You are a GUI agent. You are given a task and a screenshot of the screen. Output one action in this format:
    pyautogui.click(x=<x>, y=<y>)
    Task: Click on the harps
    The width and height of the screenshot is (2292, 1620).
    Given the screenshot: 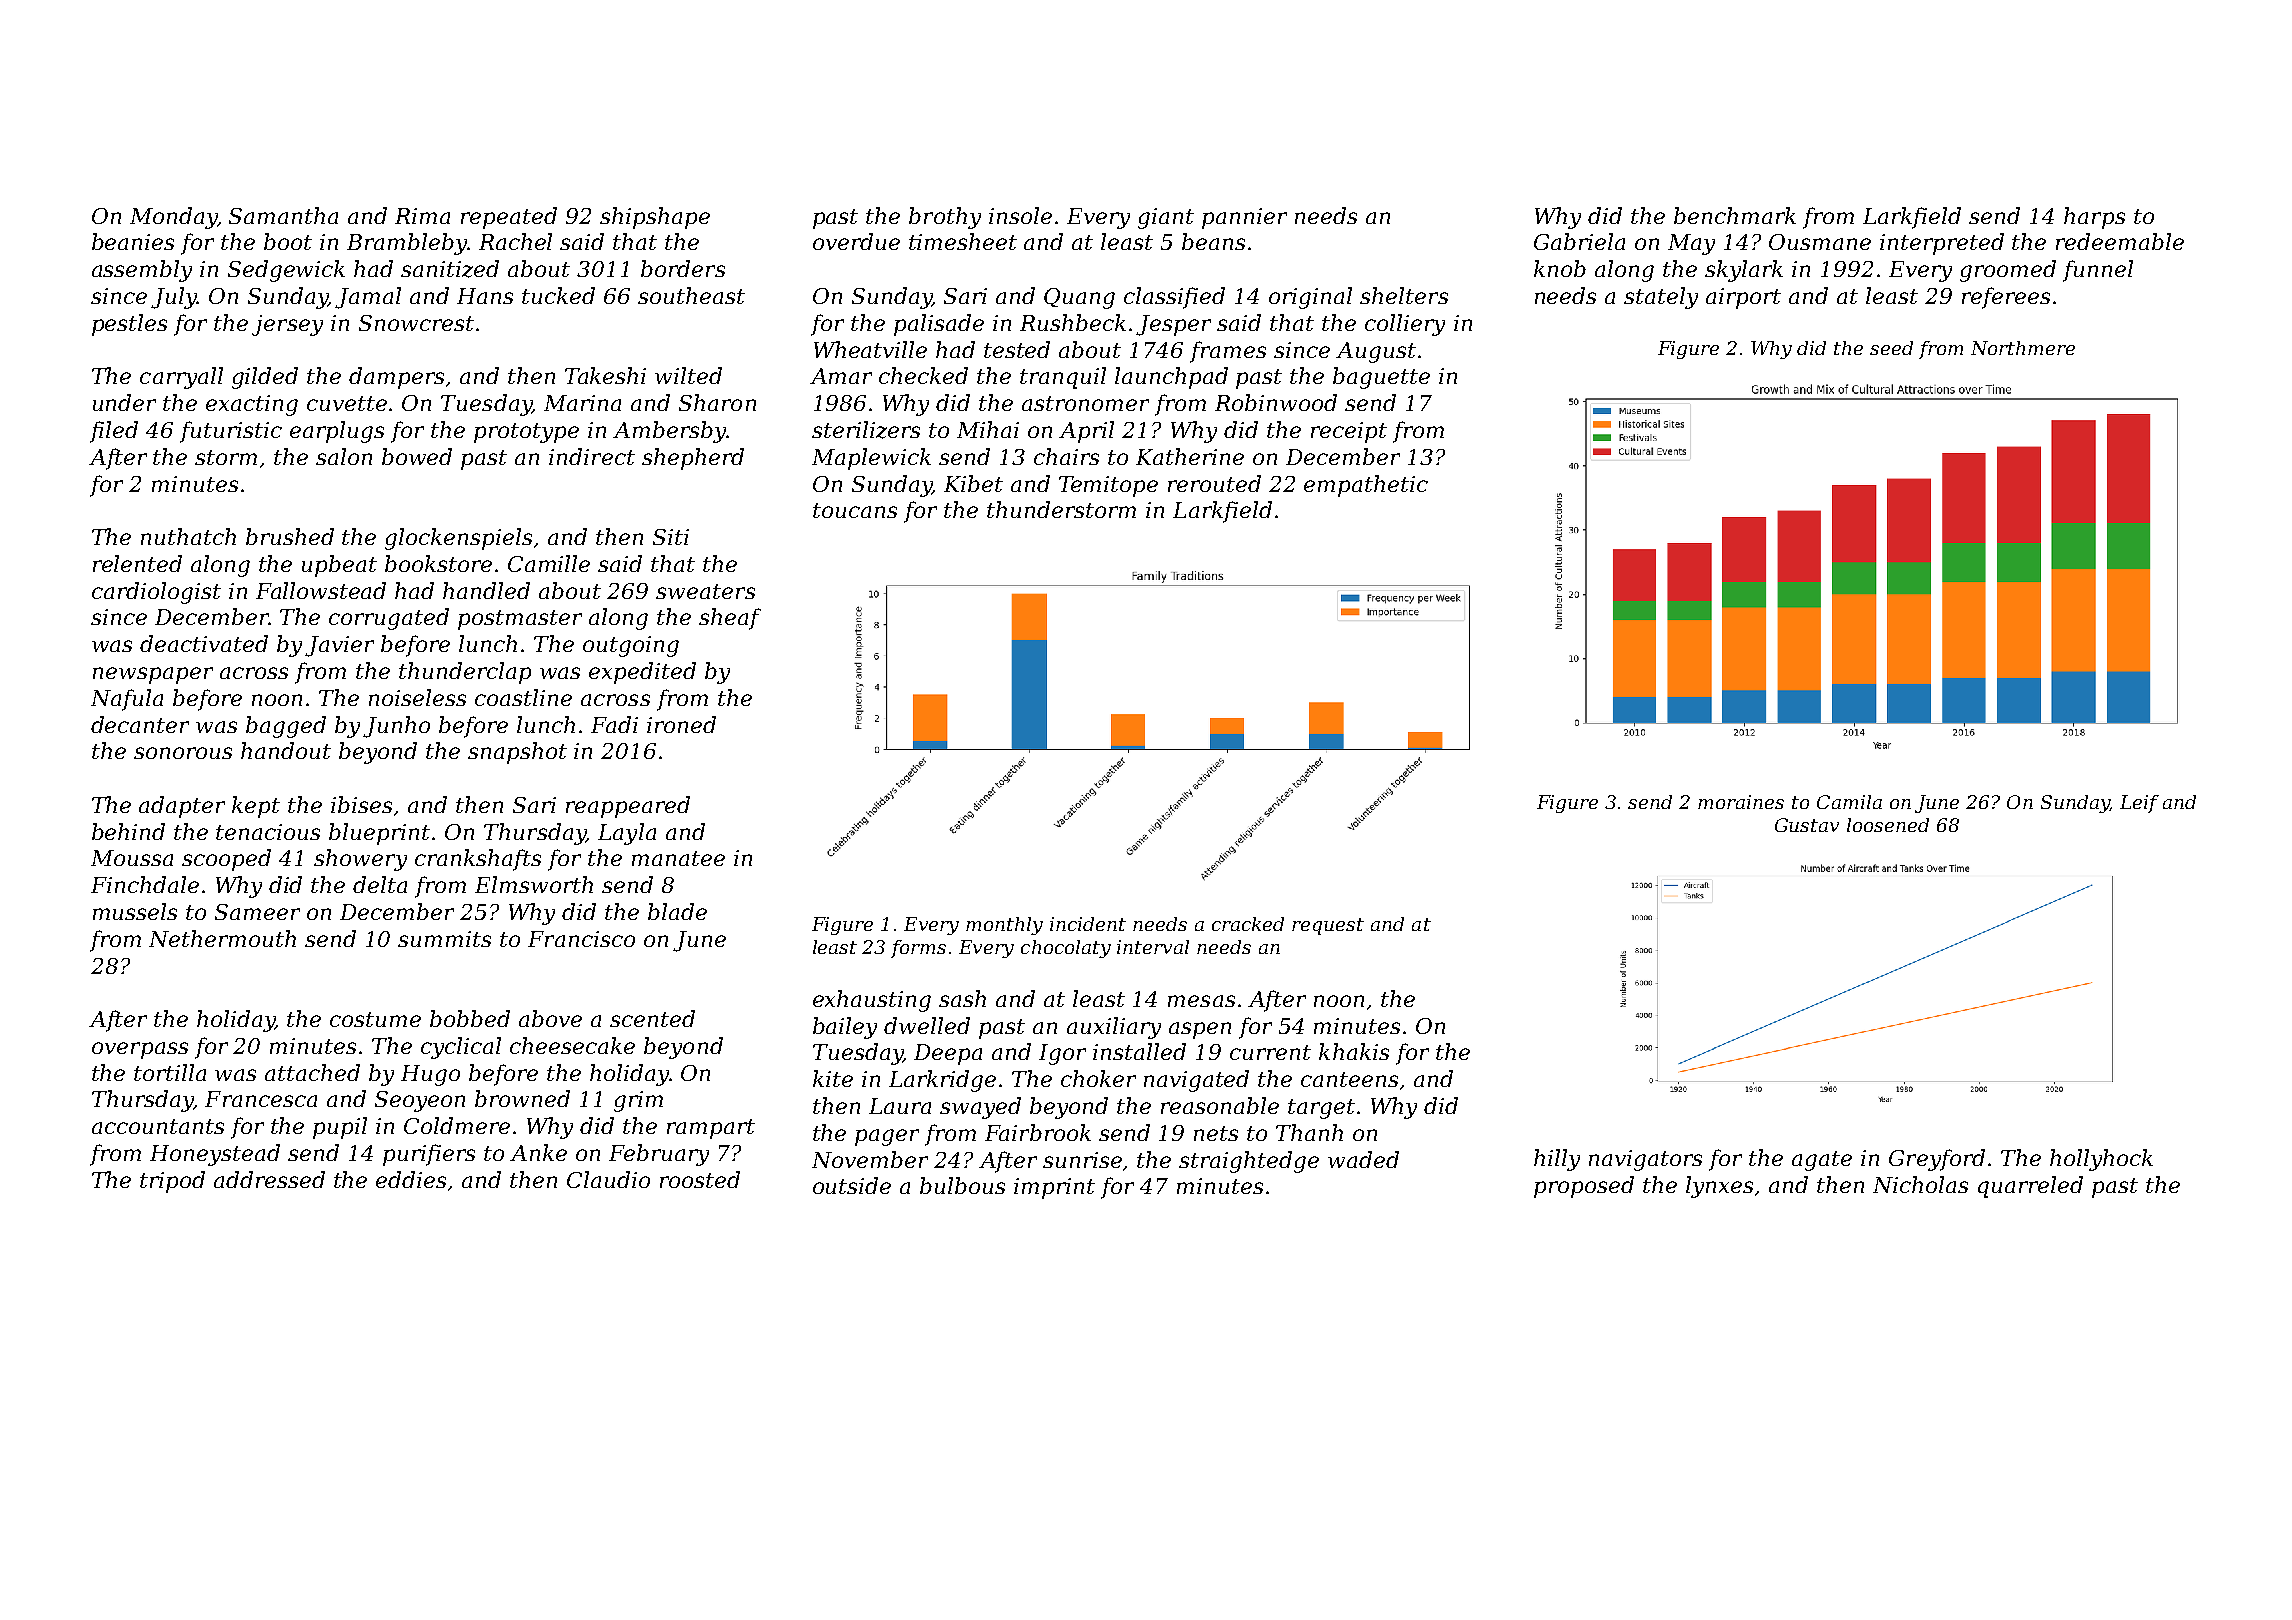 What is the action you would take?
    pyautogui.click(x=2094, y=218)
